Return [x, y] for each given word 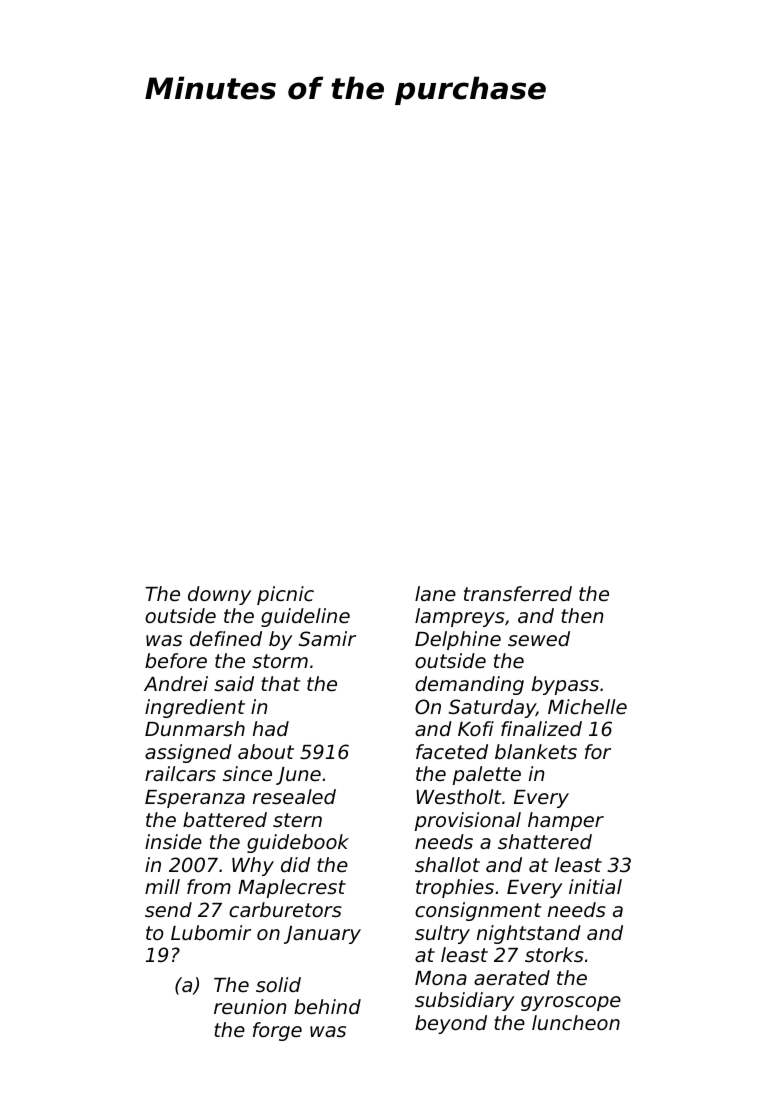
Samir [327, 638]
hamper [566, 821]
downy [219, 595]
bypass [565, 685]
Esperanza [195, 799]
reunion [250, 1006]
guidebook [298, 843]
